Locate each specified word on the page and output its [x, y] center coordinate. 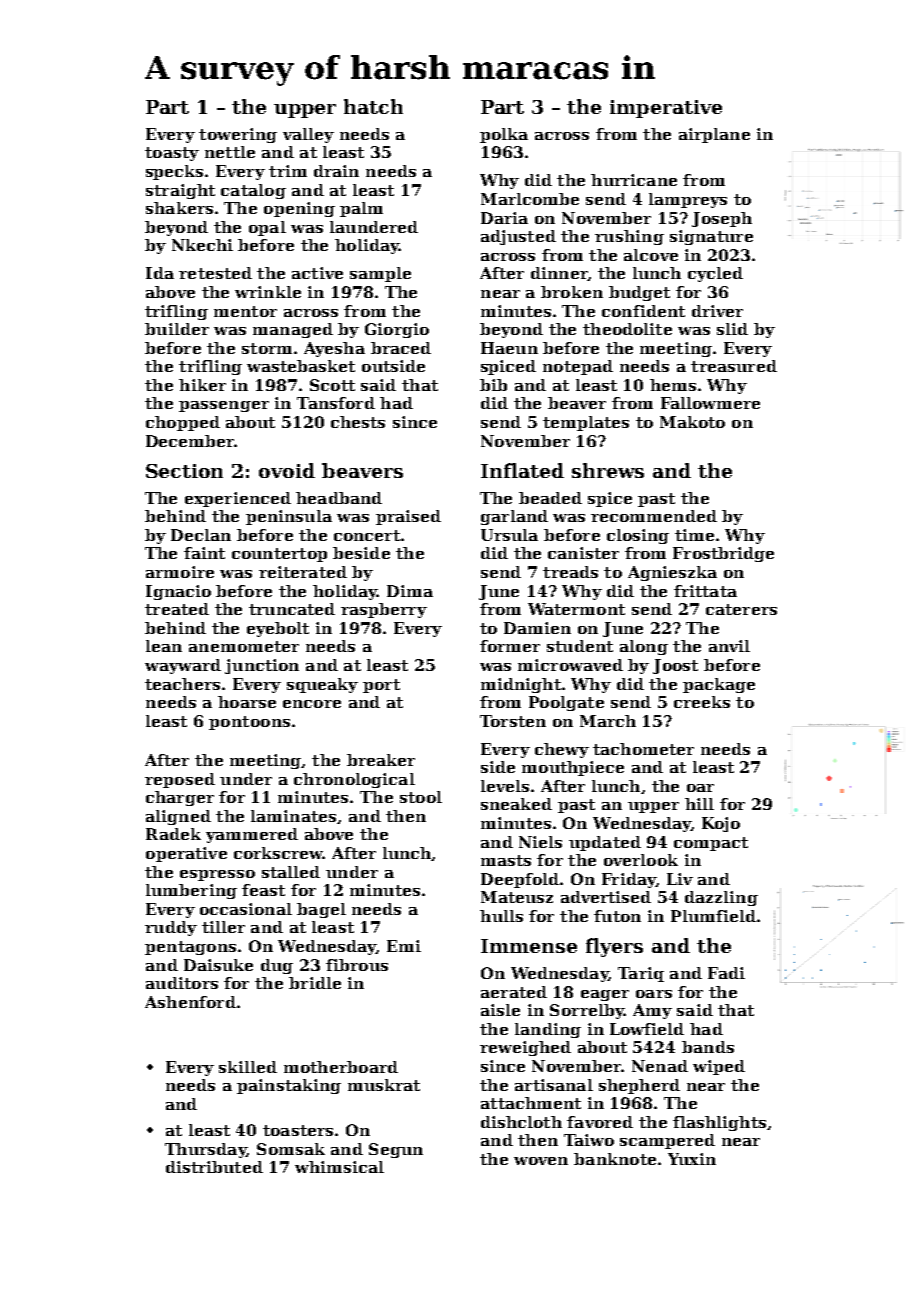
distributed [214, 1167]
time [694, 535]
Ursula [509, 535]
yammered [252, 835]
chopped [183, 423]
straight [180, 191]
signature [711, 237]
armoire [180, 572]
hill [699, 804]
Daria [504, 218]
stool [421, 797]
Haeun [509, 348]
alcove [651, 255]
